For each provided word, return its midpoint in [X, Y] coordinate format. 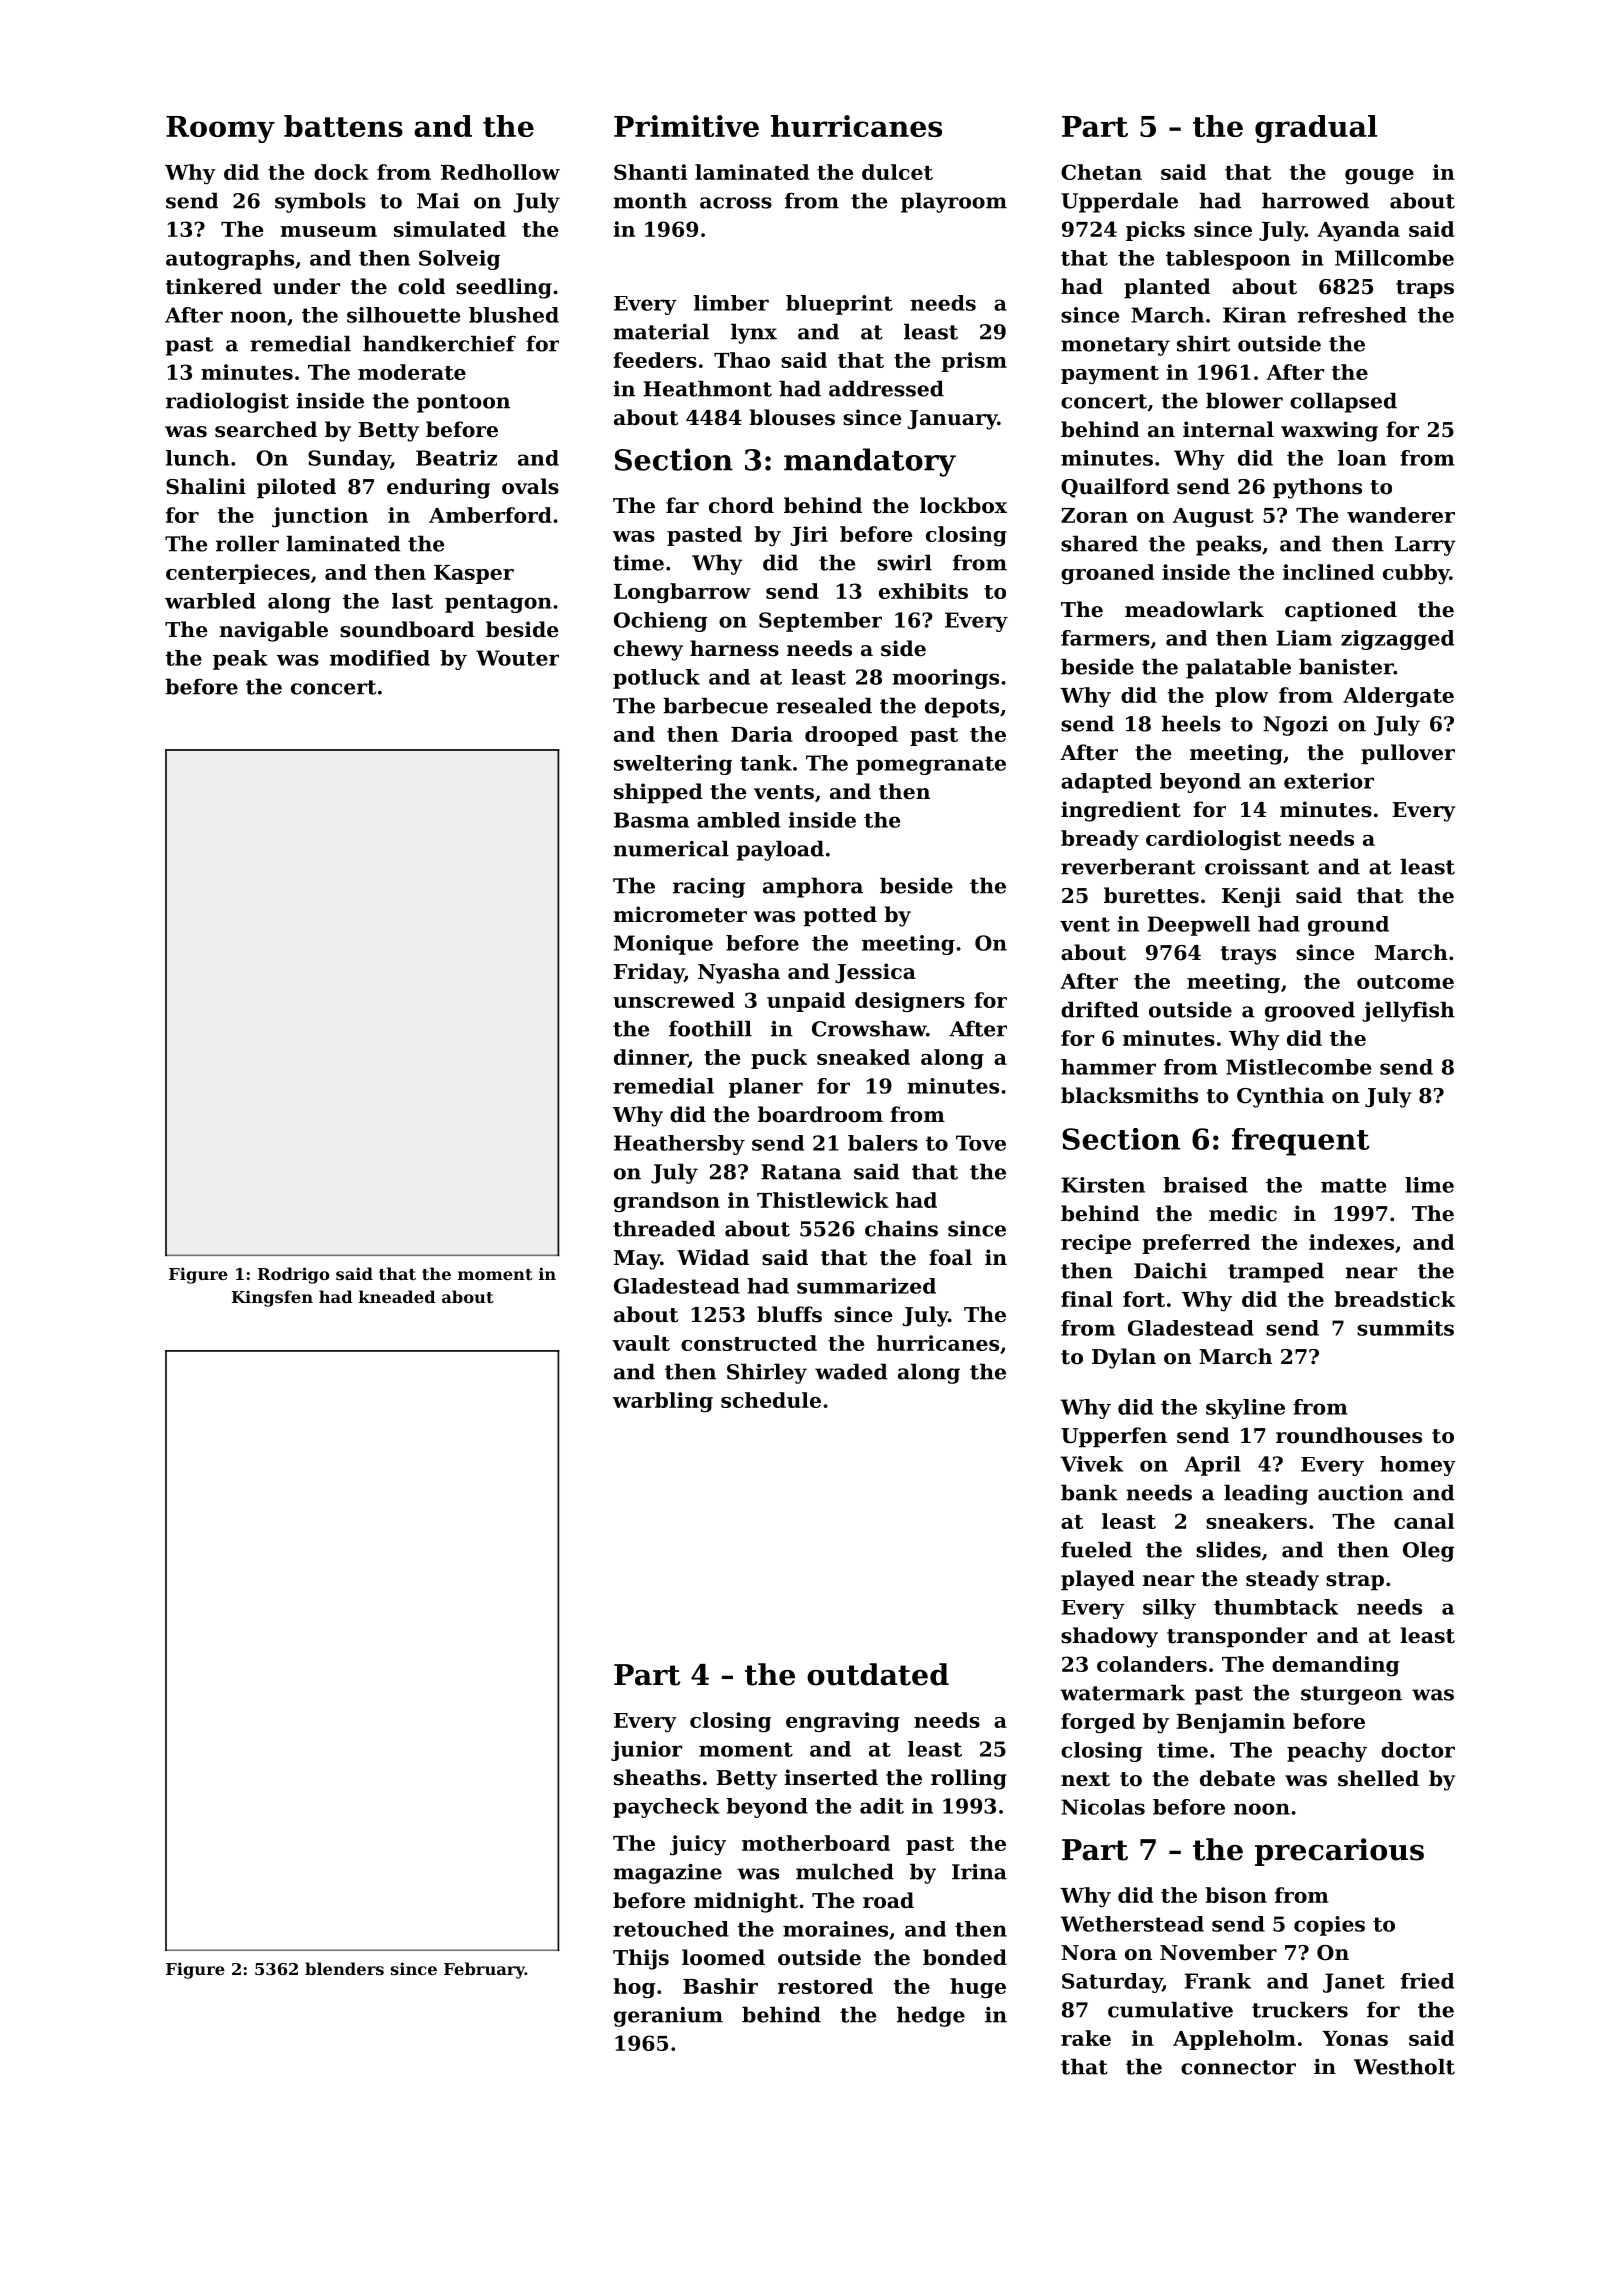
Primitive [686, 126]
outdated [878, 1674]
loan [1362, 458]
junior [646, 1751]
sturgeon [1351, 1695]
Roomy [220, 129]
